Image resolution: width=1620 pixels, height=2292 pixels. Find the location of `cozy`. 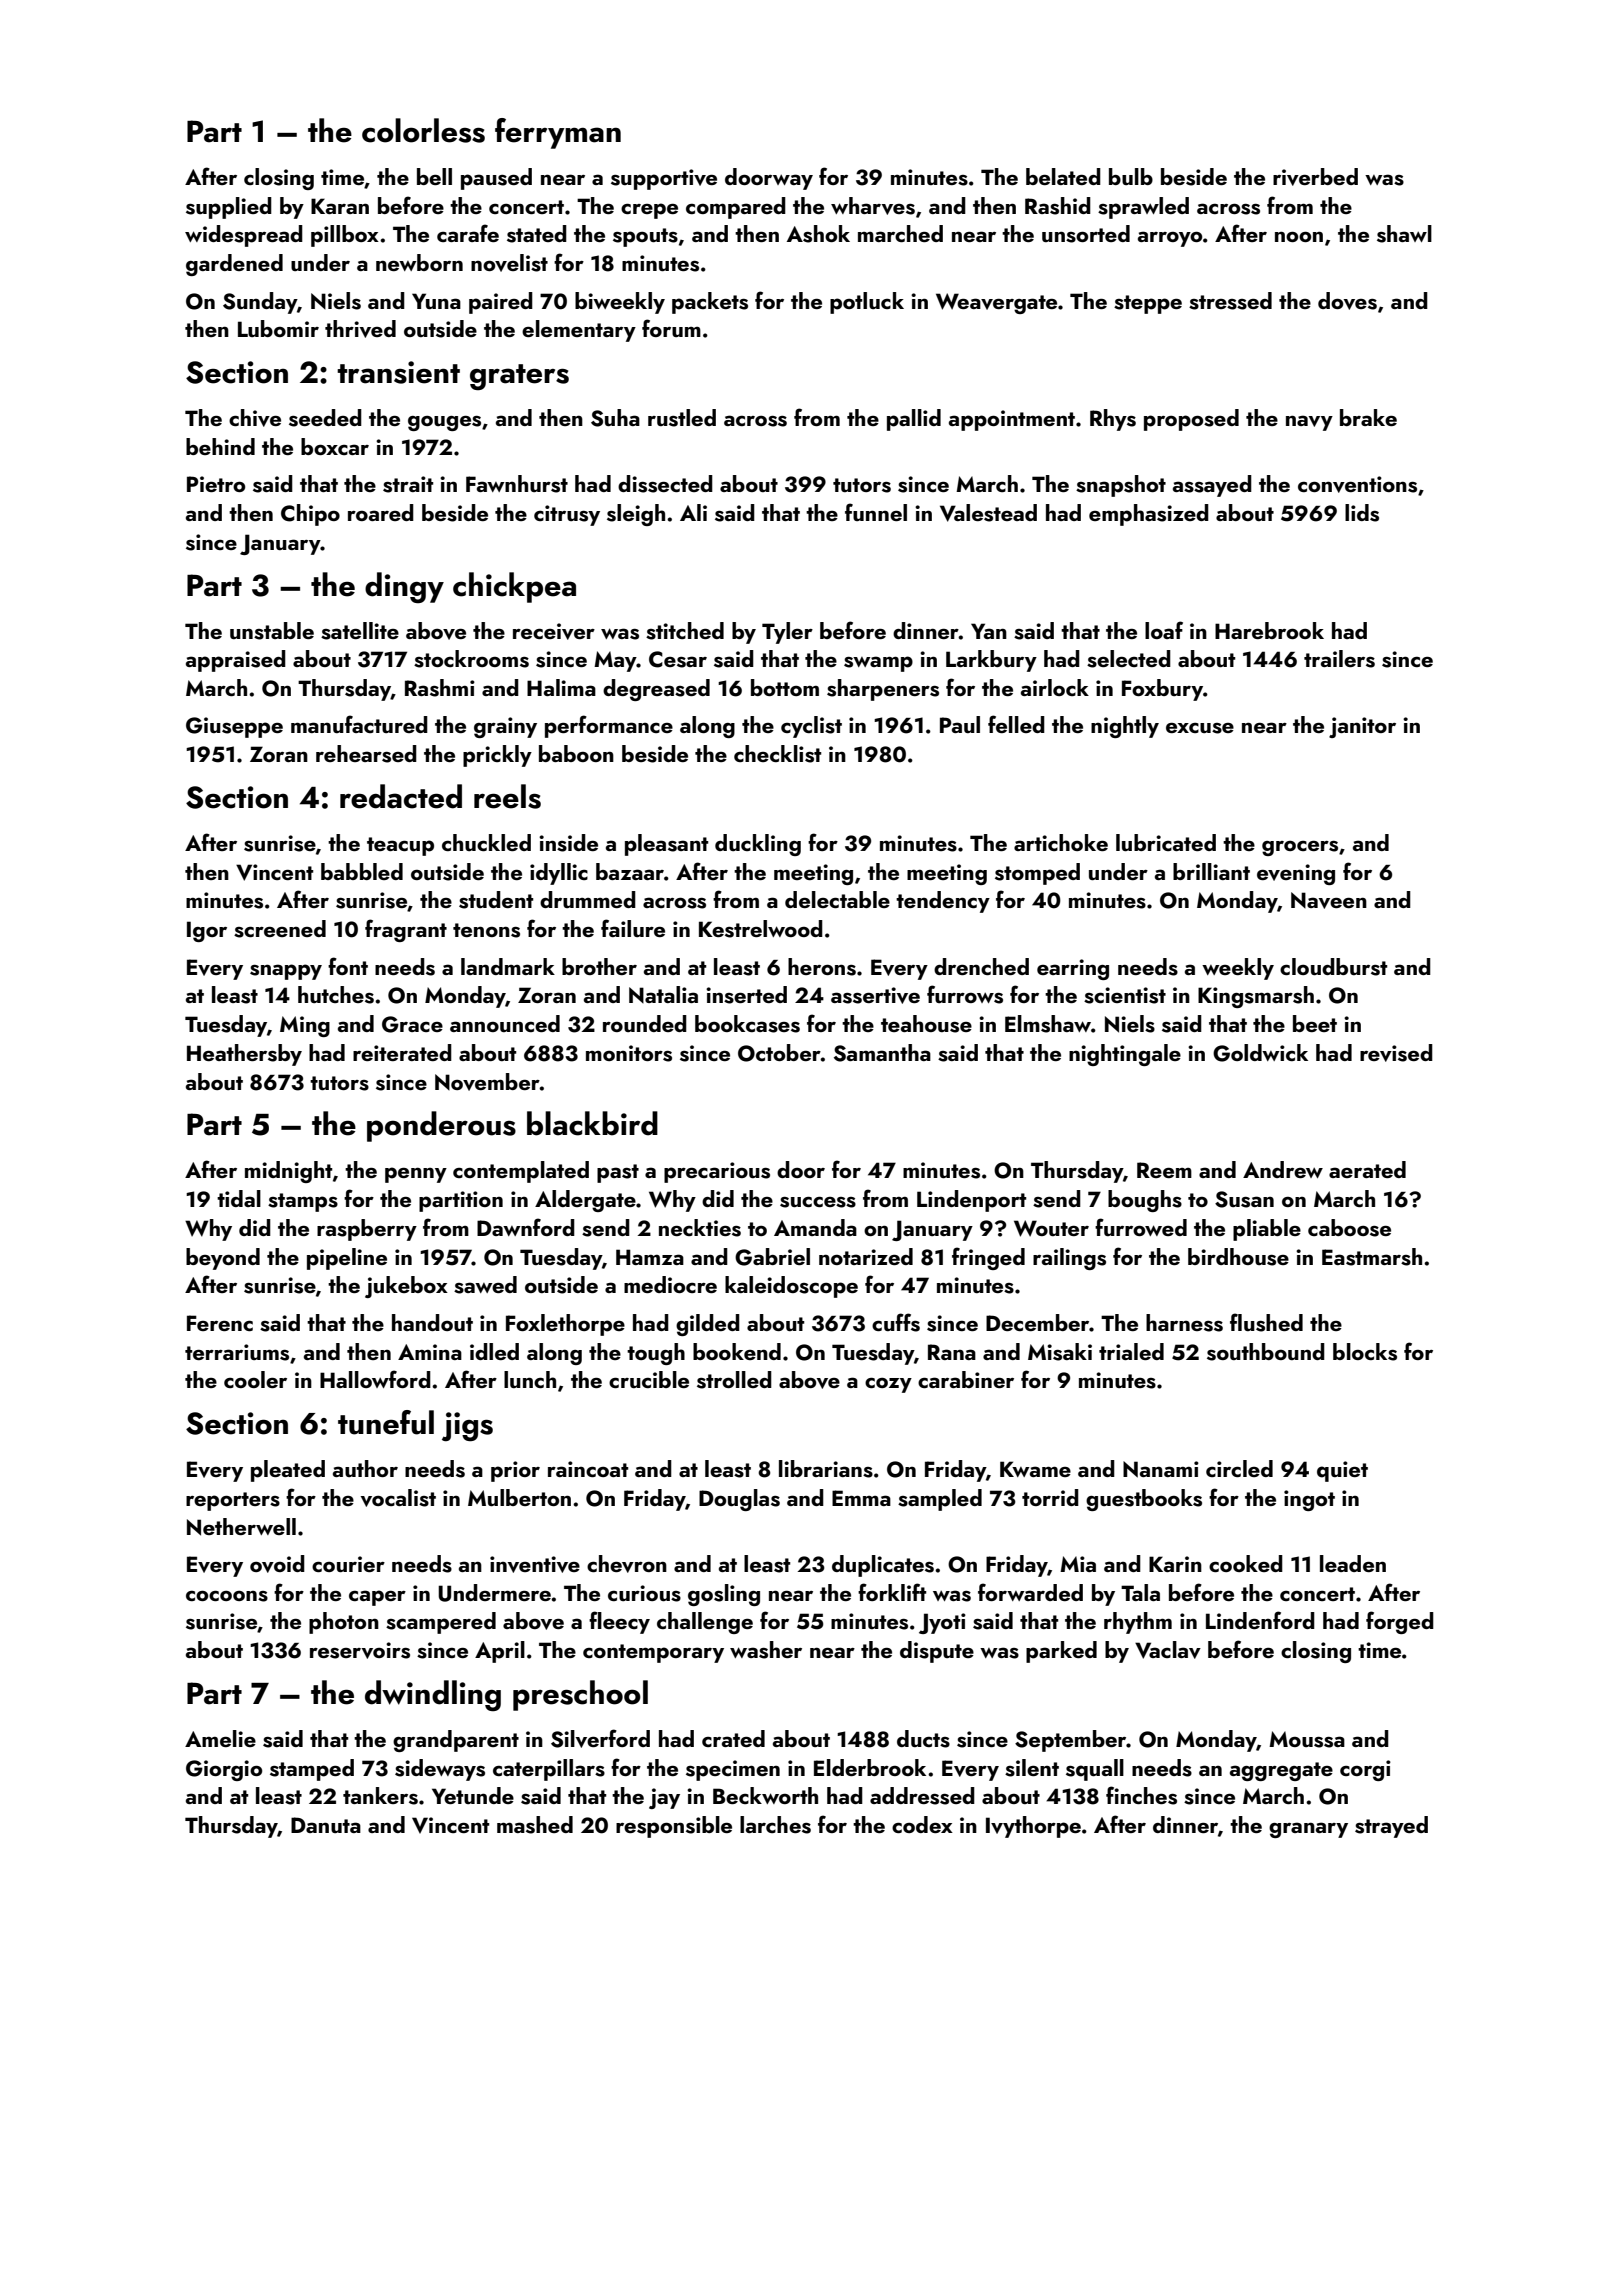

cozy is located at coordinates (888, 1385).
